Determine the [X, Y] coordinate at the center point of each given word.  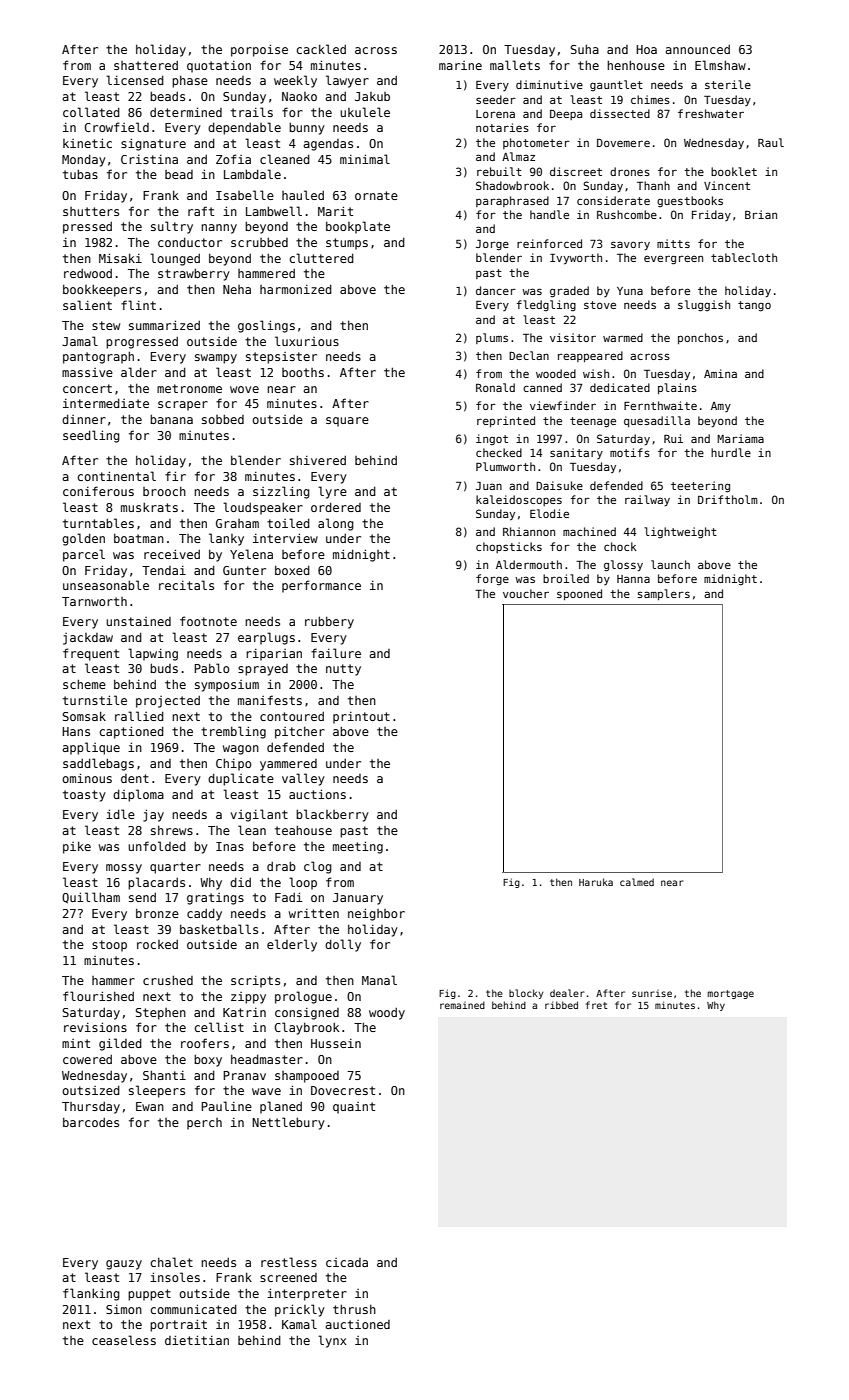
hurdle [731, 452]
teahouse [303, 830]
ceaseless [124, 1340]
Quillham [91, 898]
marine [460, 65]
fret [596, 1005]
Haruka [596, 882]
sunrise [652, 993]
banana [171, 419]
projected [168, 702]
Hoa [646, 49]
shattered [146, 65]
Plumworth [505, 466]
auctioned [357, 1324]
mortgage [730, 994]
